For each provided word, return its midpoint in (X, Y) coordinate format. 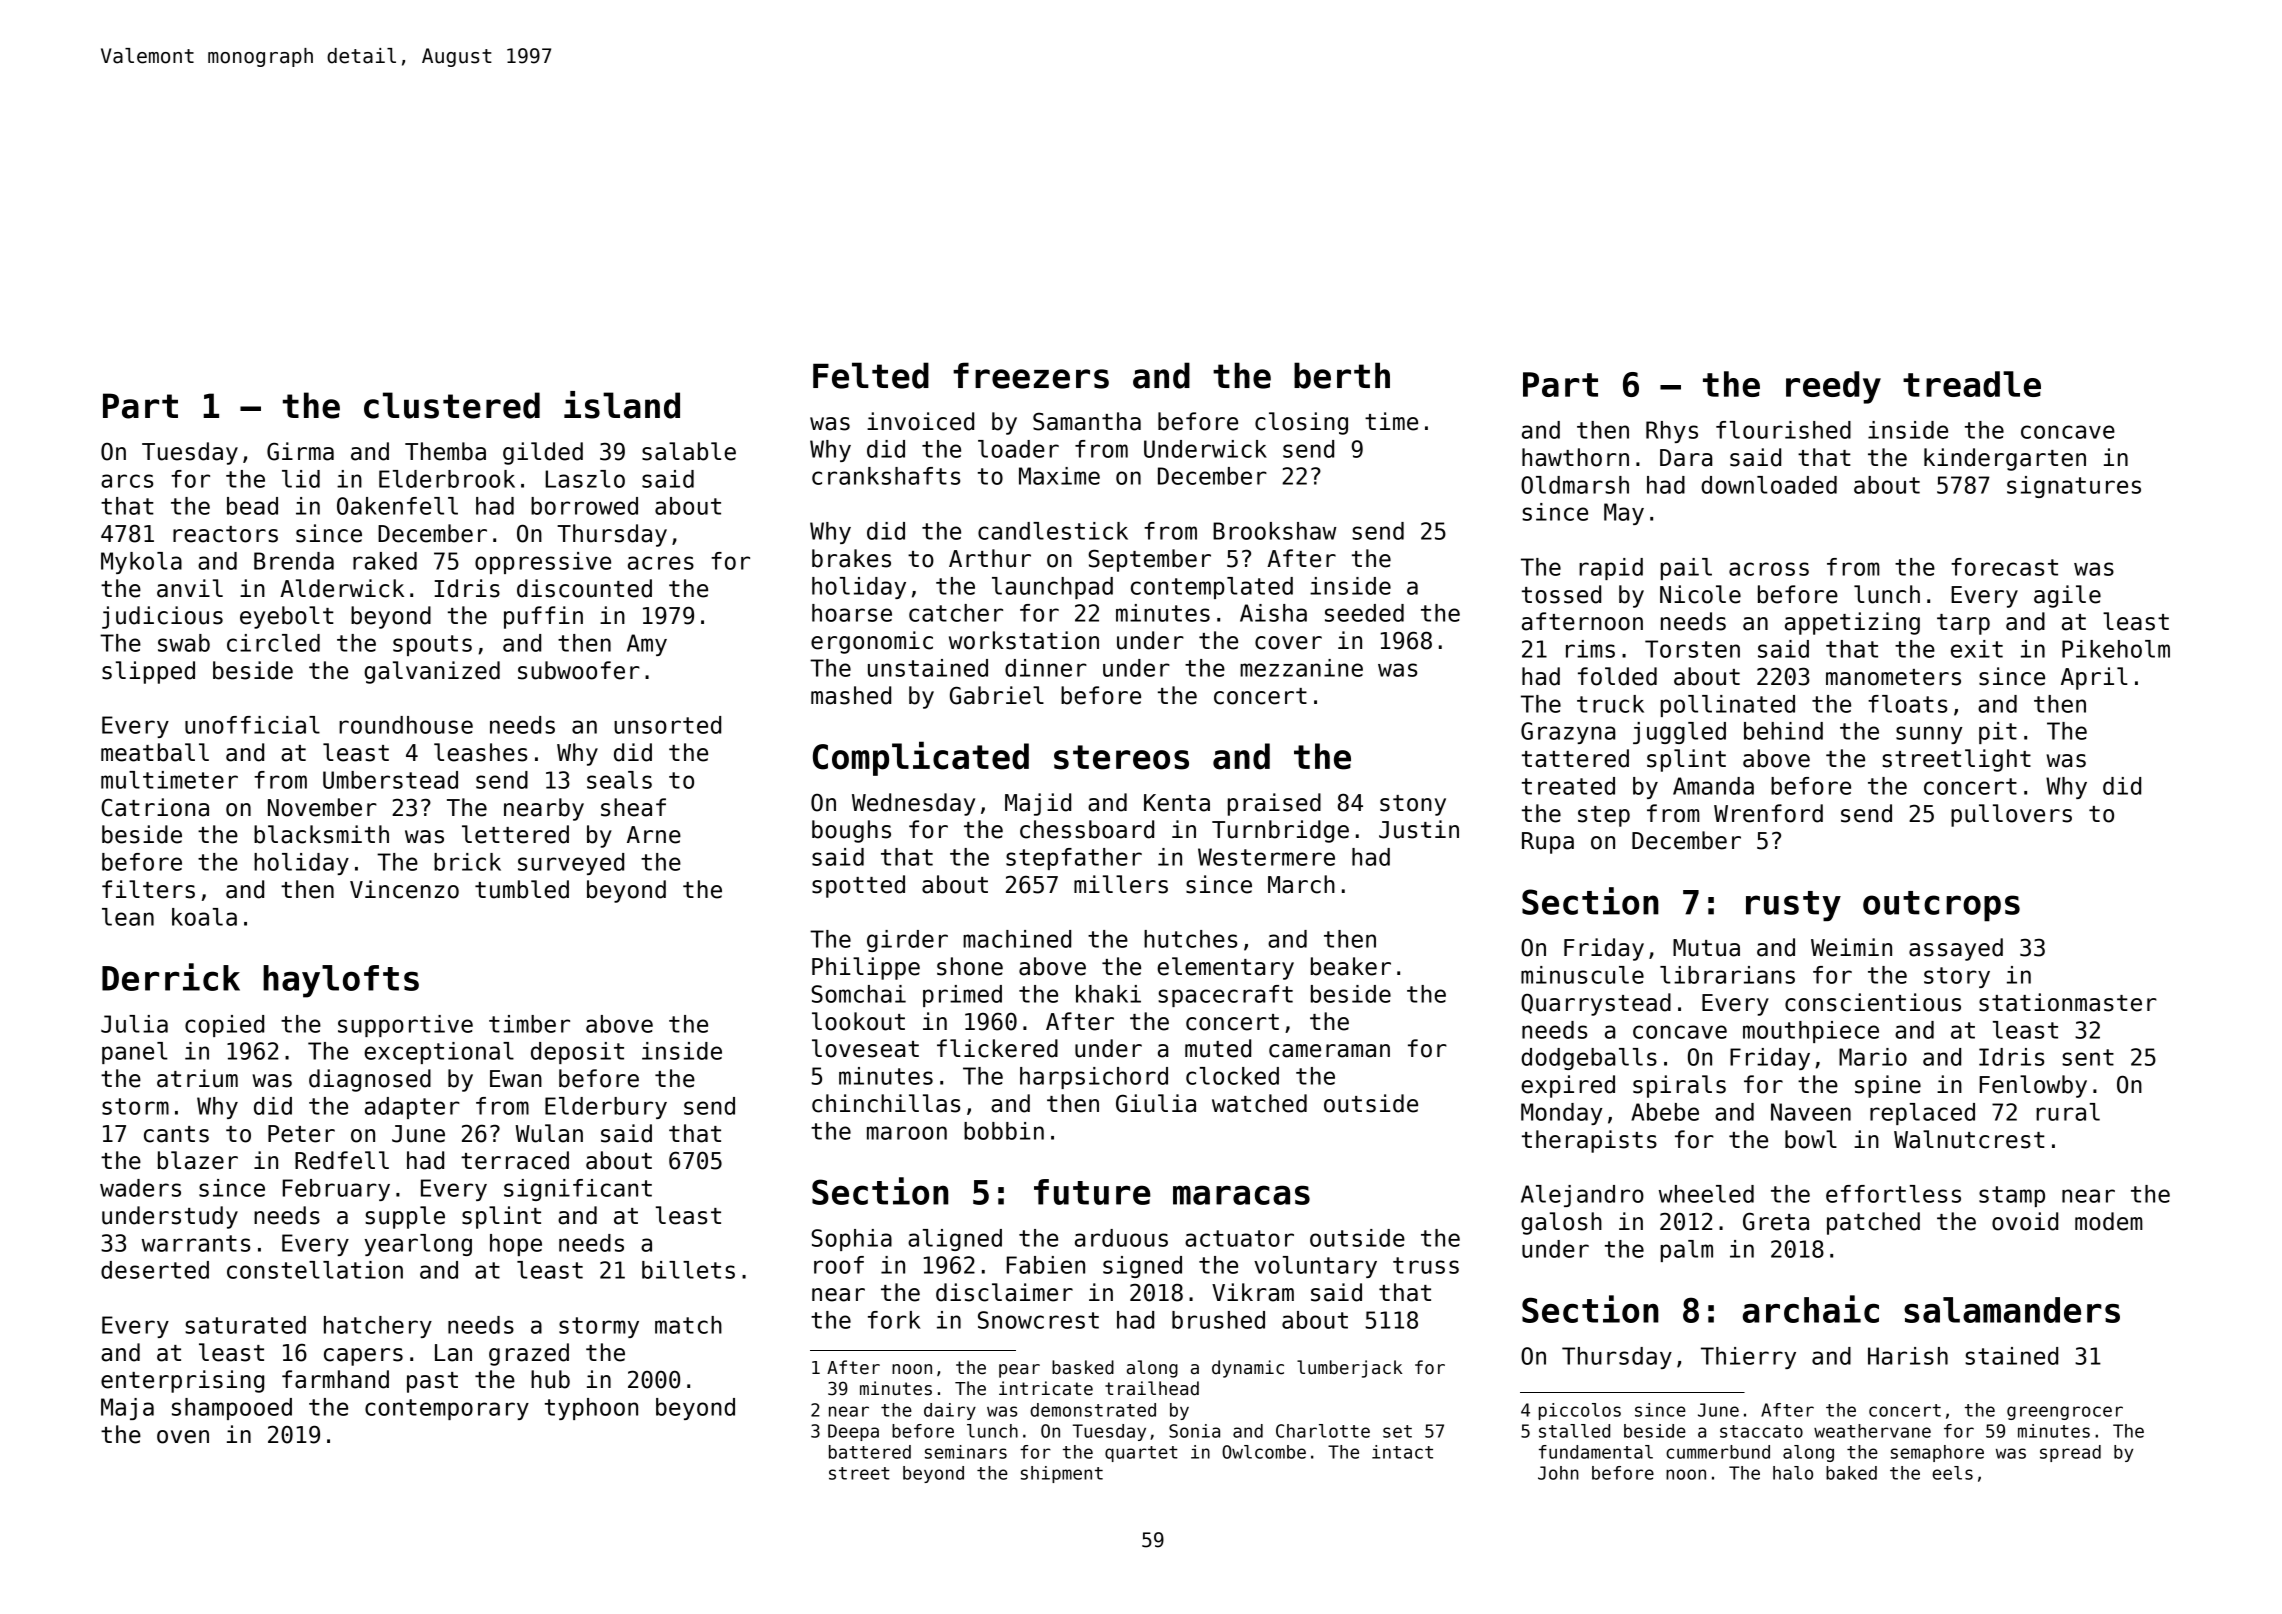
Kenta (1177, 803)
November (322, 807)
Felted (871, 375)
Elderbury (606, 1108)
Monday (1562, 1114)
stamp (2012, 1196)
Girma (300, 451)
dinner (1046, 668)
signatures (2074, 487)
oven (183, 1437)
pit (1998, 733)
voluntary (1315, 1267)
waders (140, 1188)
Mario (1873, 1057)
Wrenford (1768, 813)
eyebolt (287, 617)
